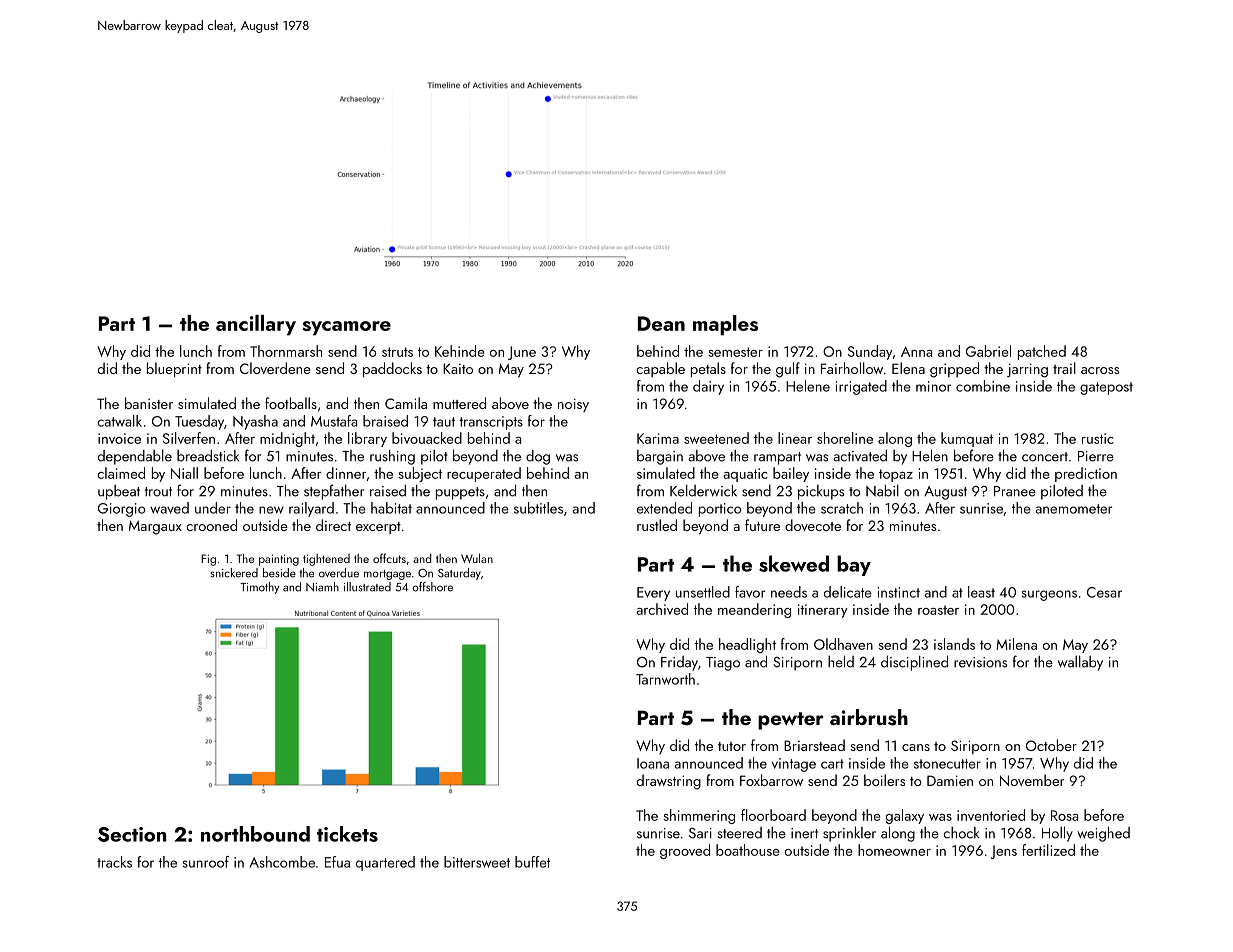 This document has width=1233, height=952. Describe the element at coordinates (771, 780) in the document. I see `Foxbarrow` at that location.
